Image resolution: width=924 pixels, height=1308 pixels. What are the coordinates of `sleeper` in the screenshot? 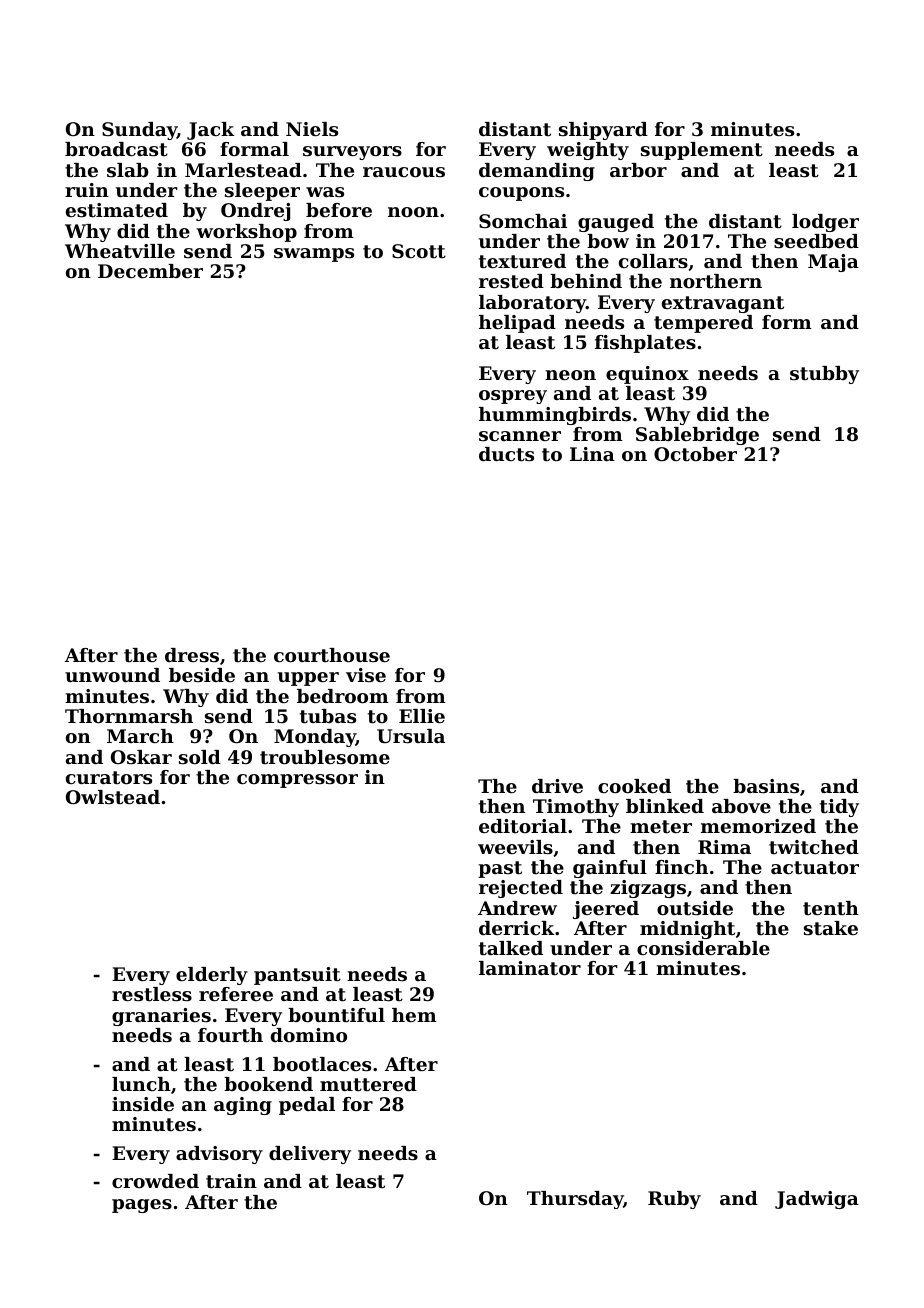 It's located at (262, 192).
